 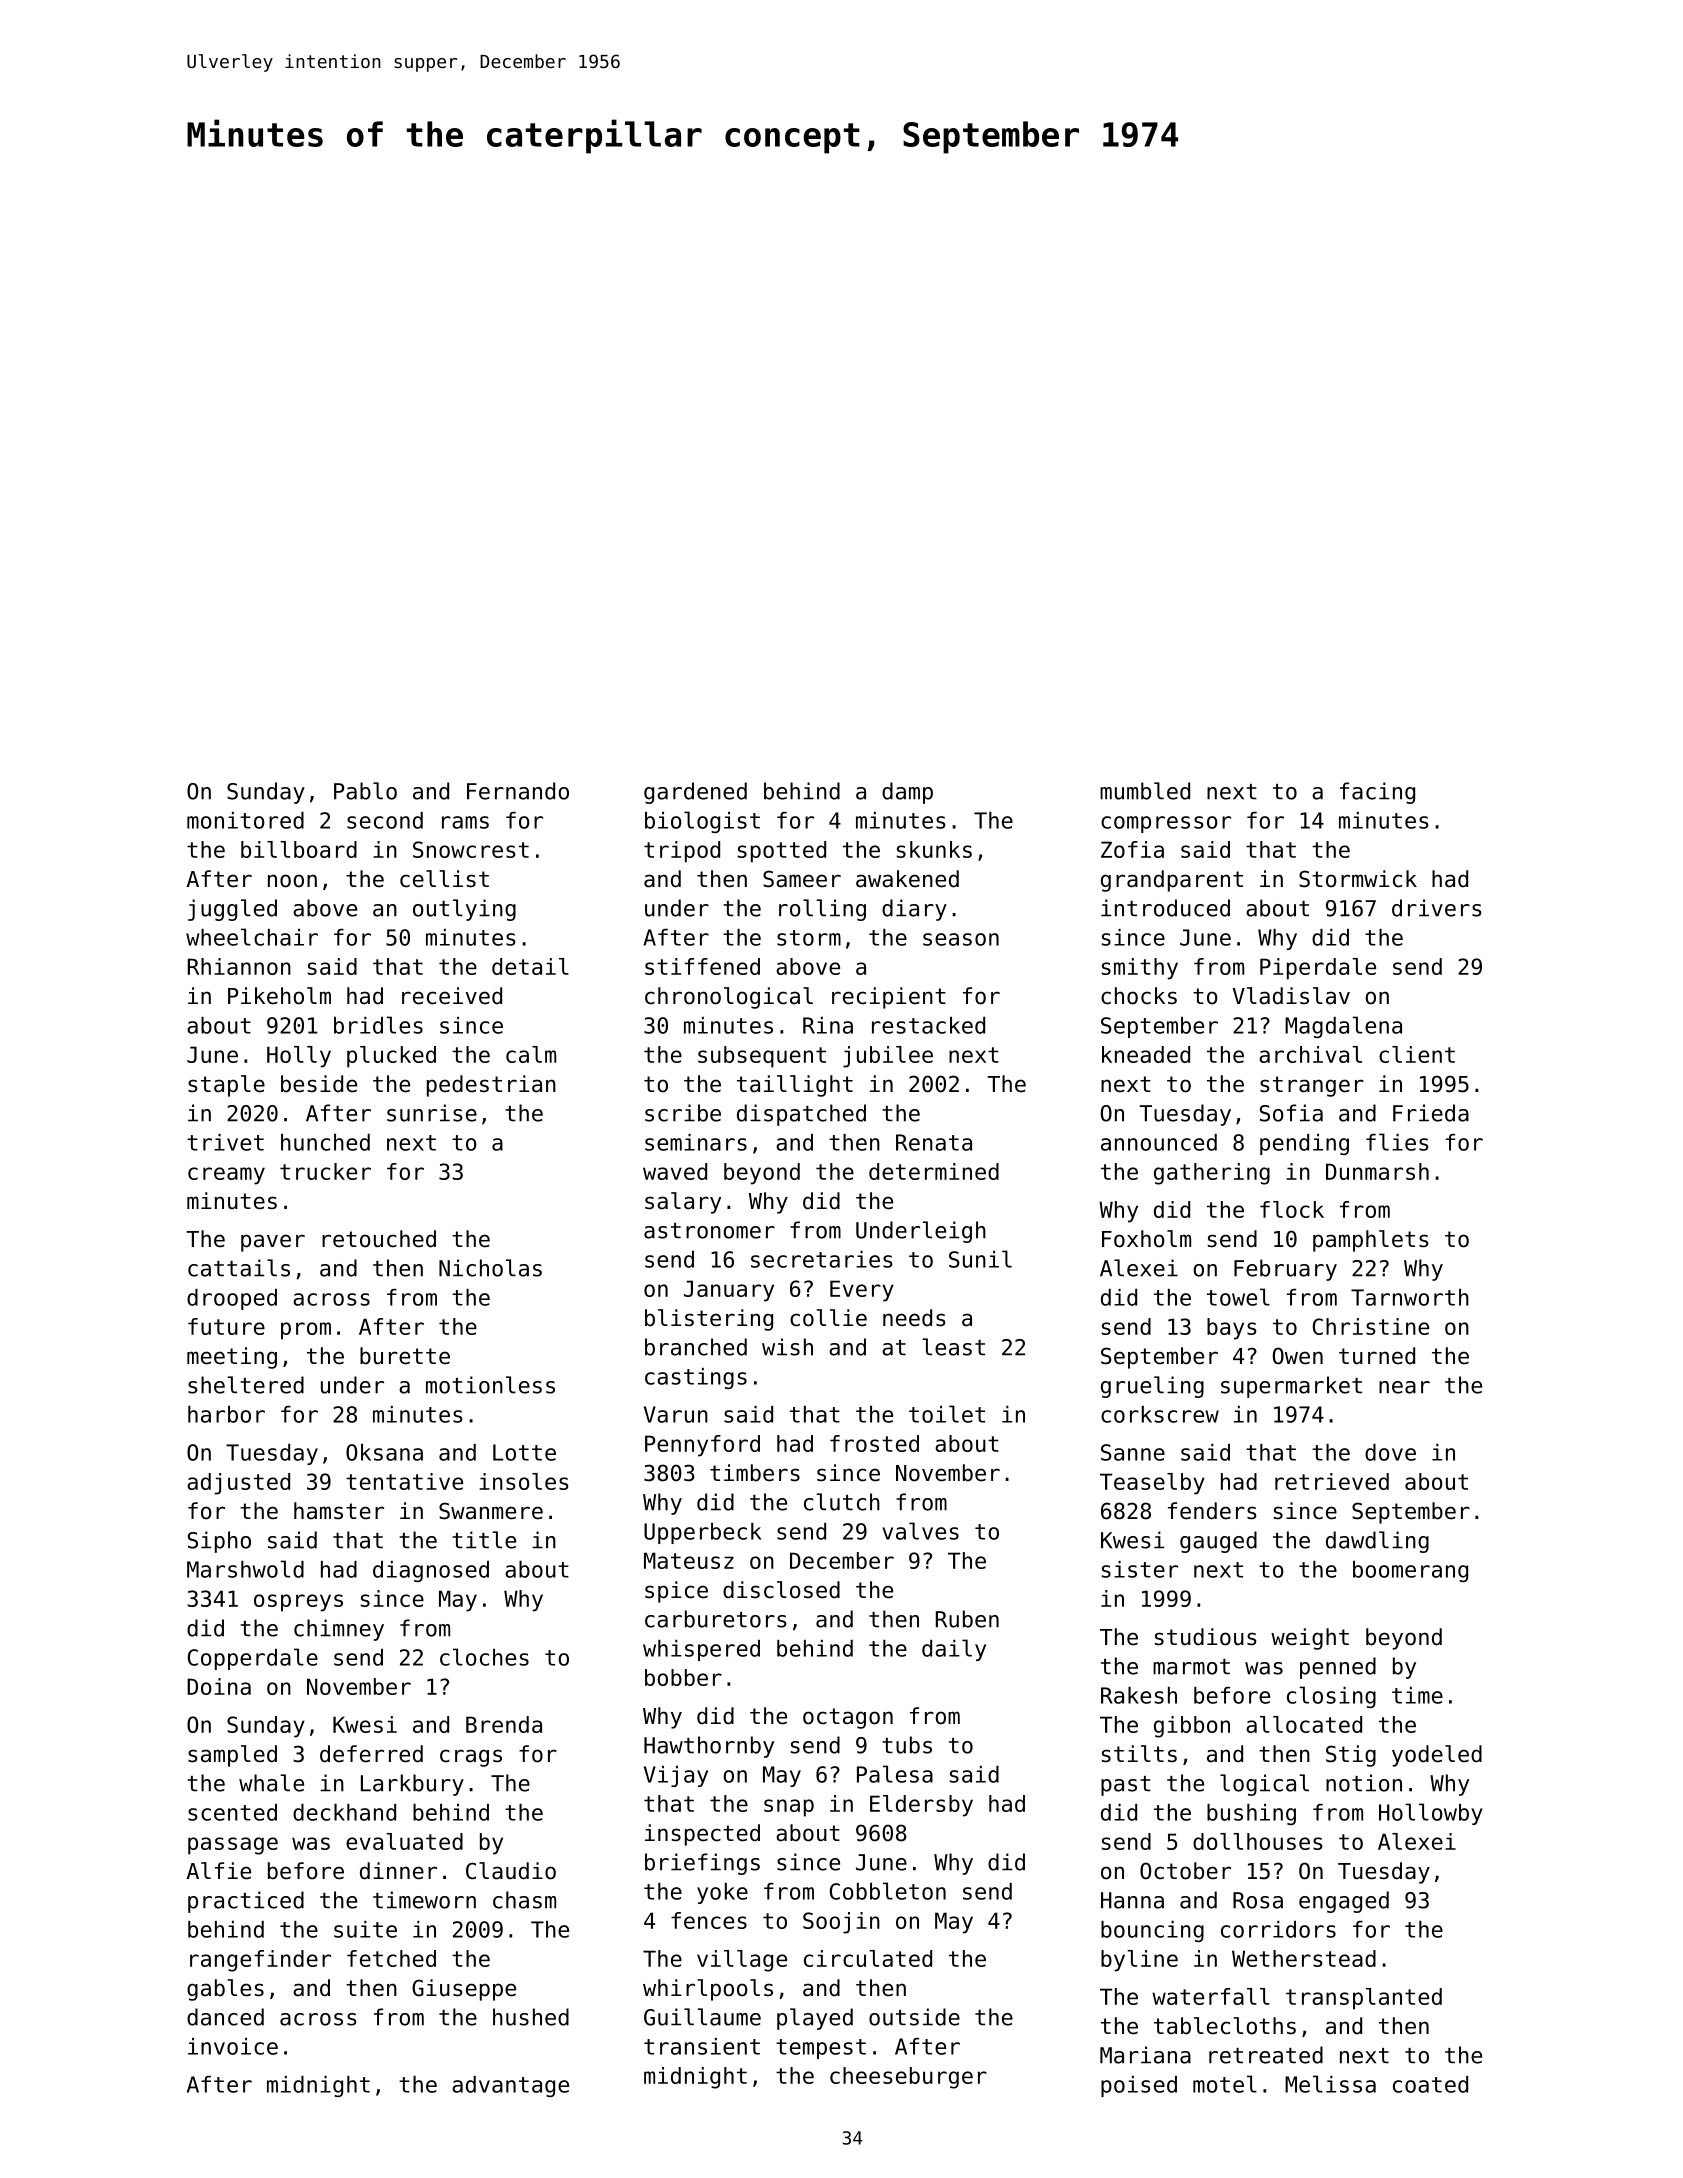 What do you see at coordinates (908, 2078) in the document?
I see `cheeseburger` at bounding box center [908, 2078].
